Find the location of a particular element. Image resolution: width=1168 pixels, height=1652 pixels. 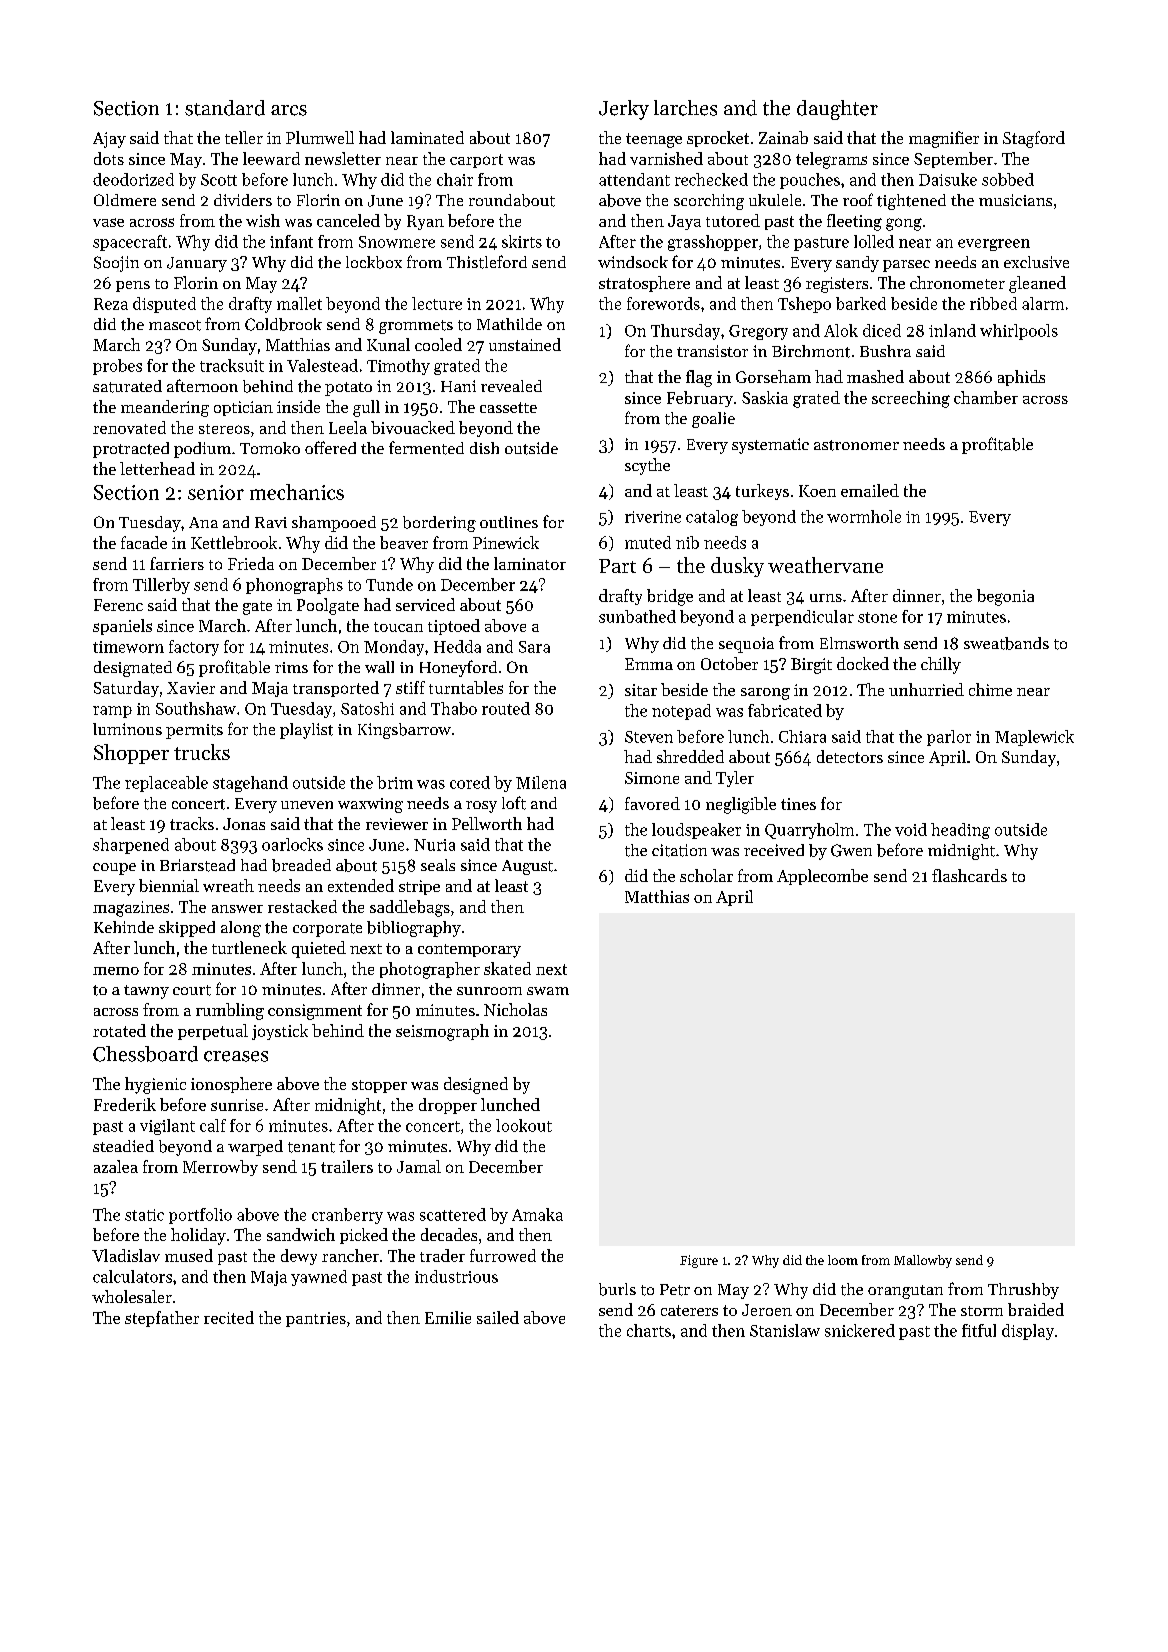

serviced is located at coordinates (425, 604).
